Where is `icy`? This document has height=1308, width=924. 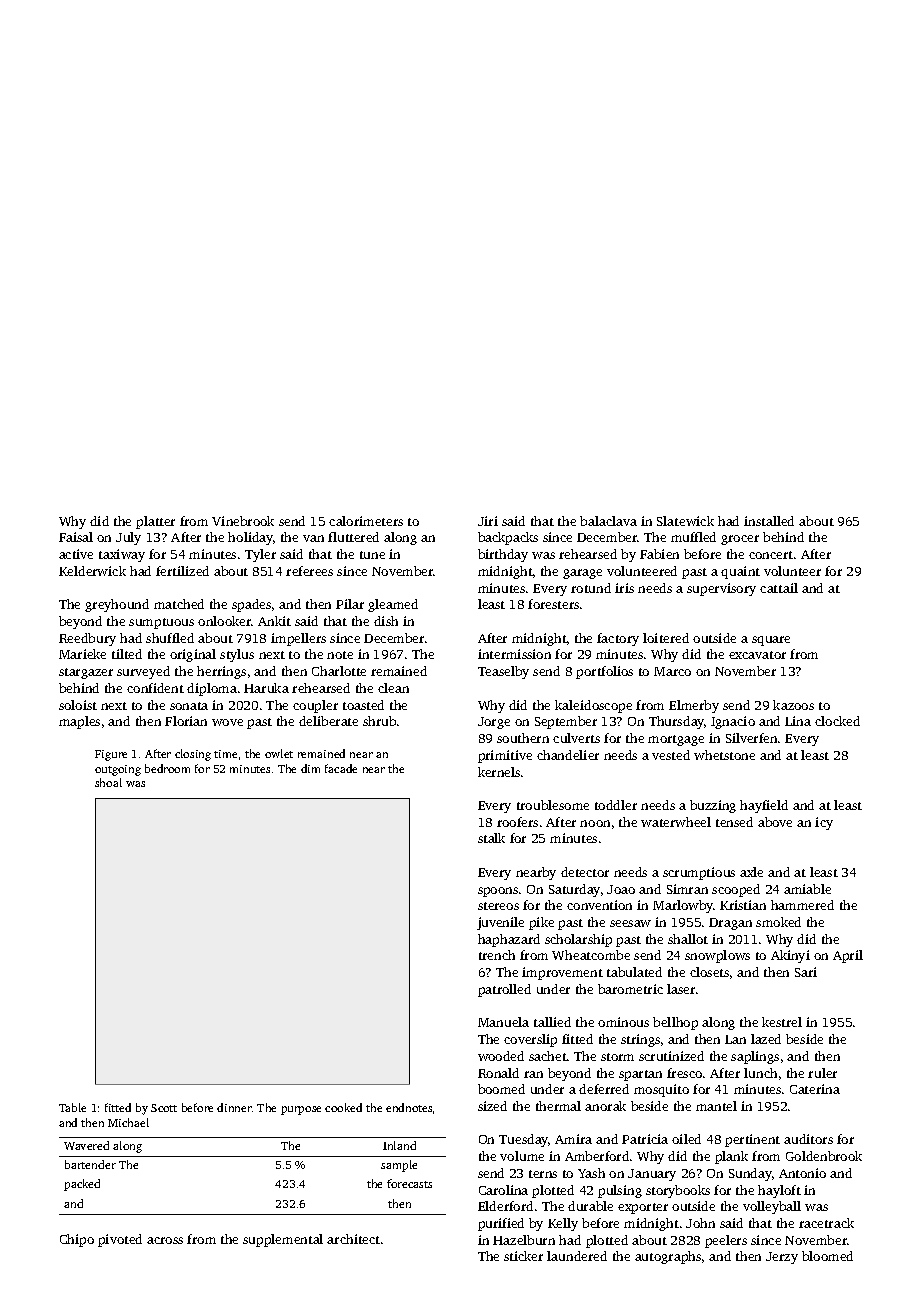
icy is located at coordinates (824, 823).
